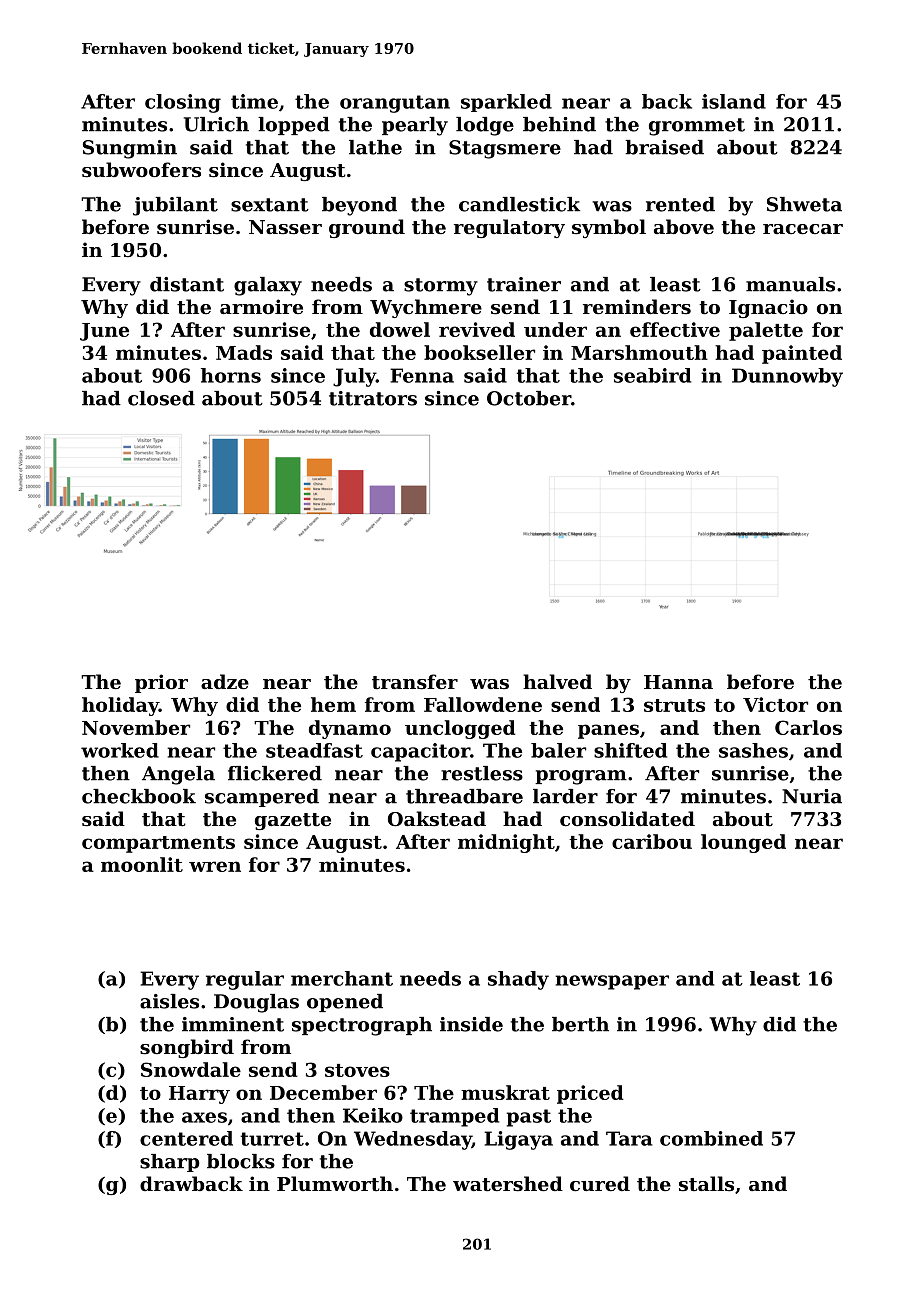 The width and height of the document is (924, 1308). Describe the element at coordinates (652, 841) in the document. I see `caribou` at that location.
